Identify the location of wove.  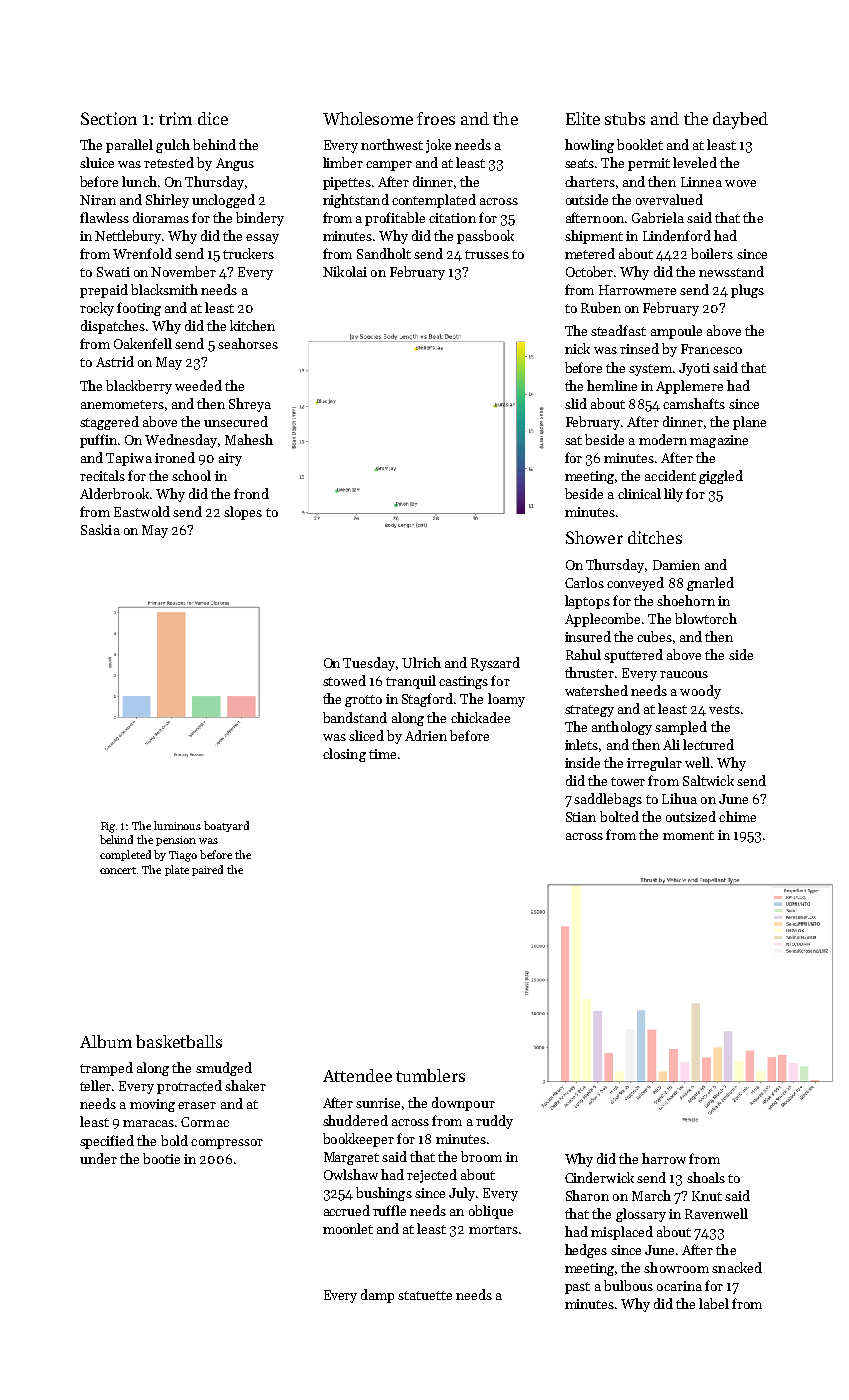
(740, 183).
